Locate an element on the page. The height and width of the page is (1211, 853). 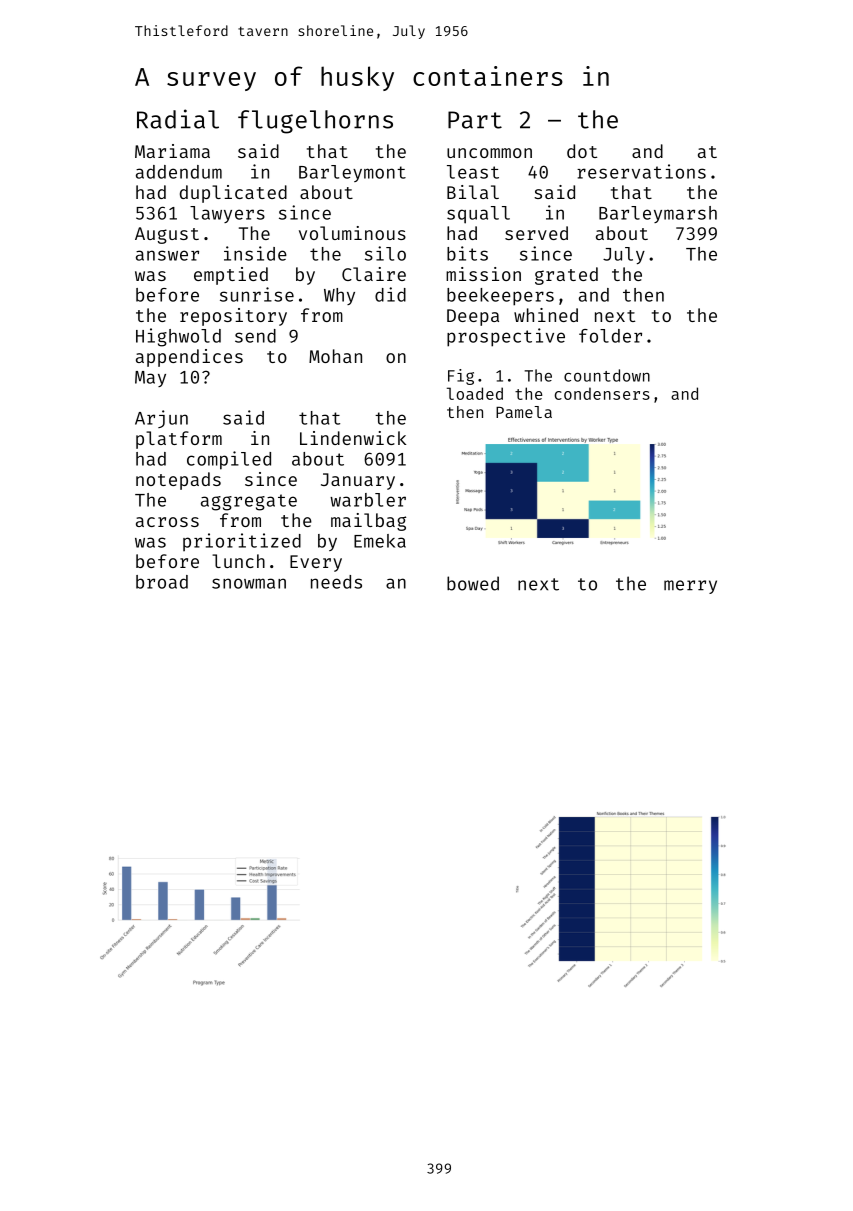
answer is located at coordinates (167, 255).
